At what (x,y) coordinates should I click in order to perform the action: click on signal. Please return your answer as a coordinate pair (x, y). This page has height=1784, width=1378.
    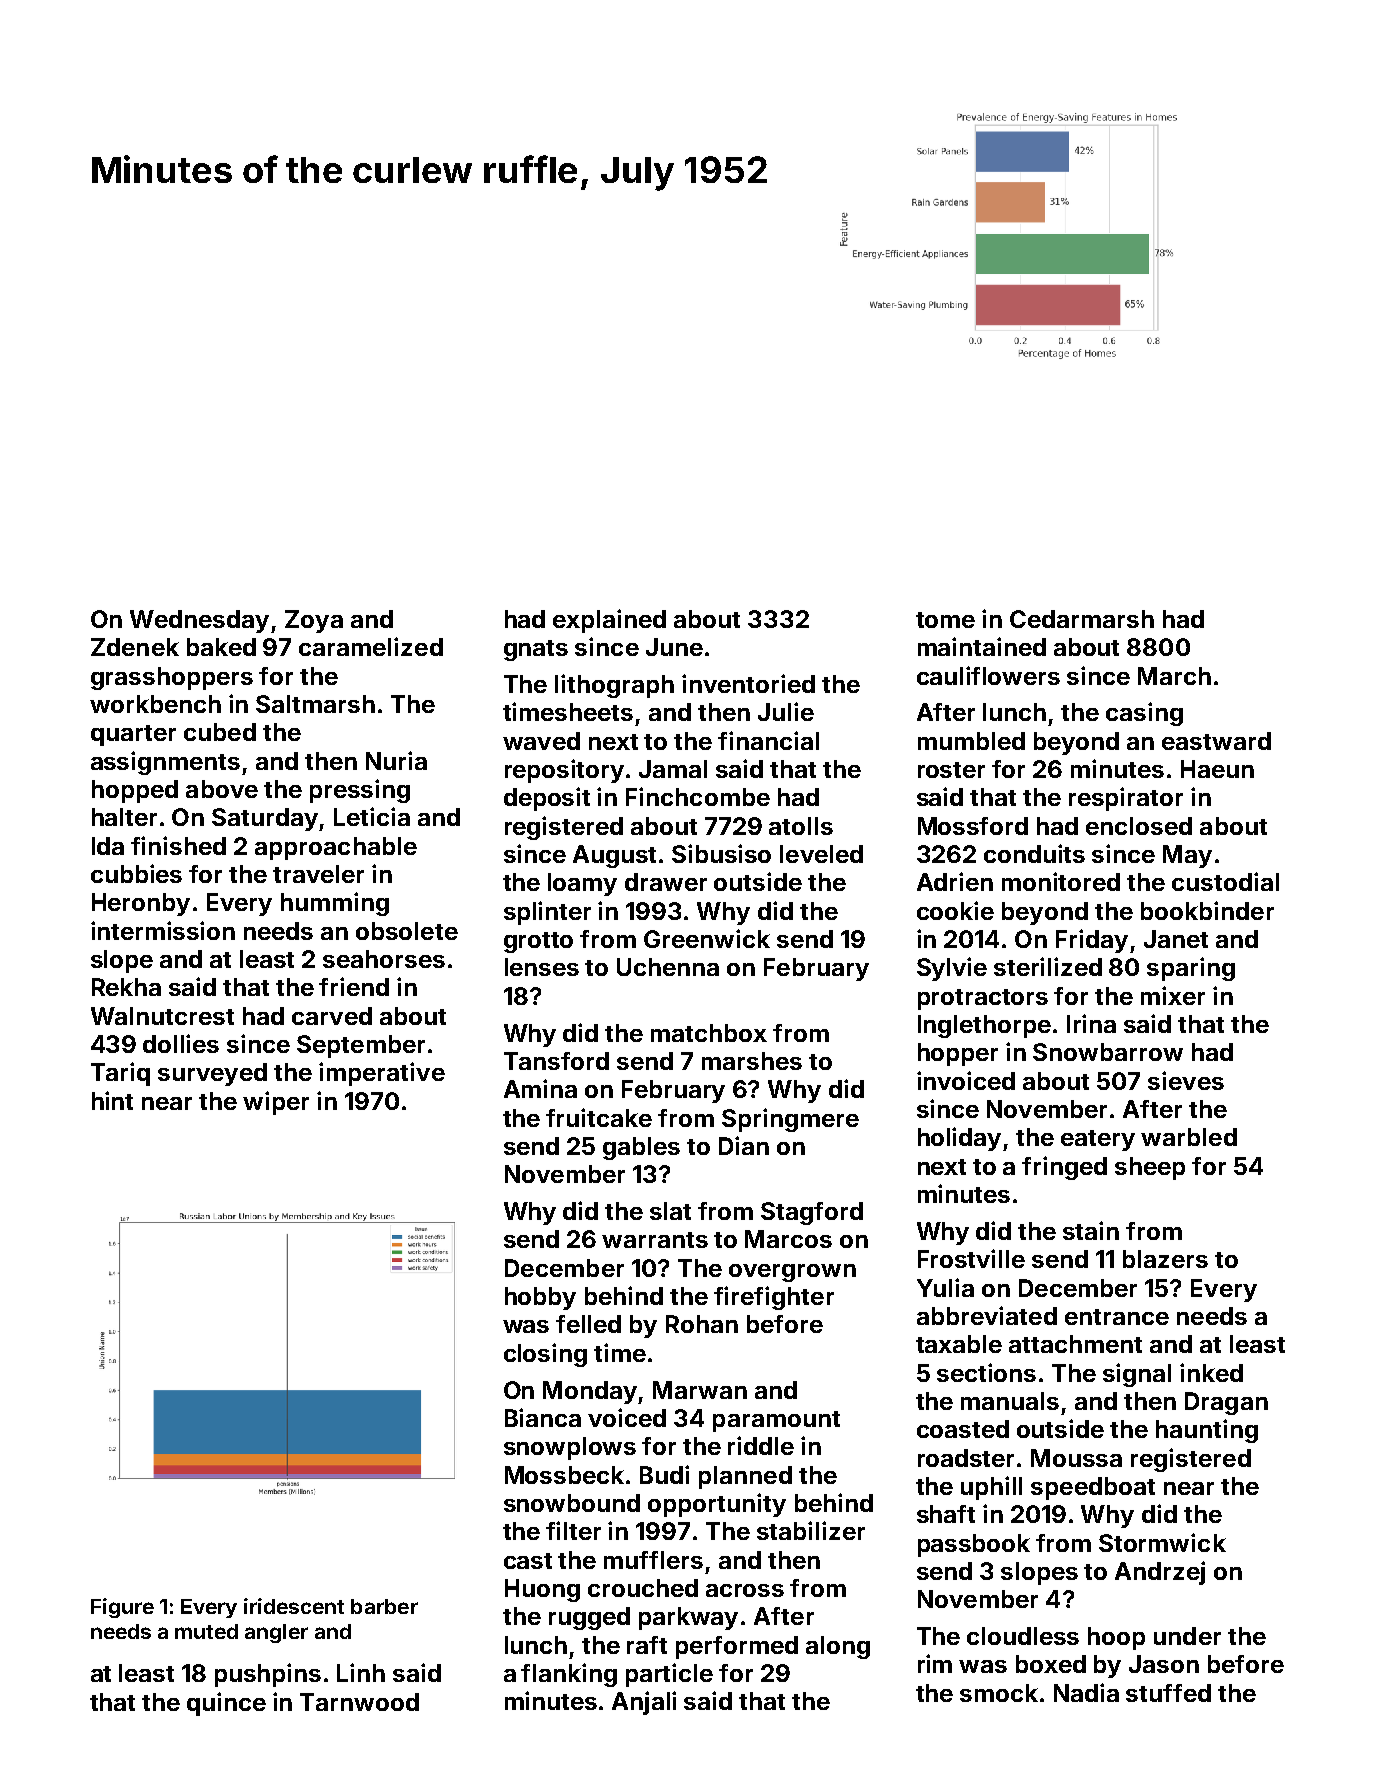
    Looking at the image, I should click on (1137, 1375).
